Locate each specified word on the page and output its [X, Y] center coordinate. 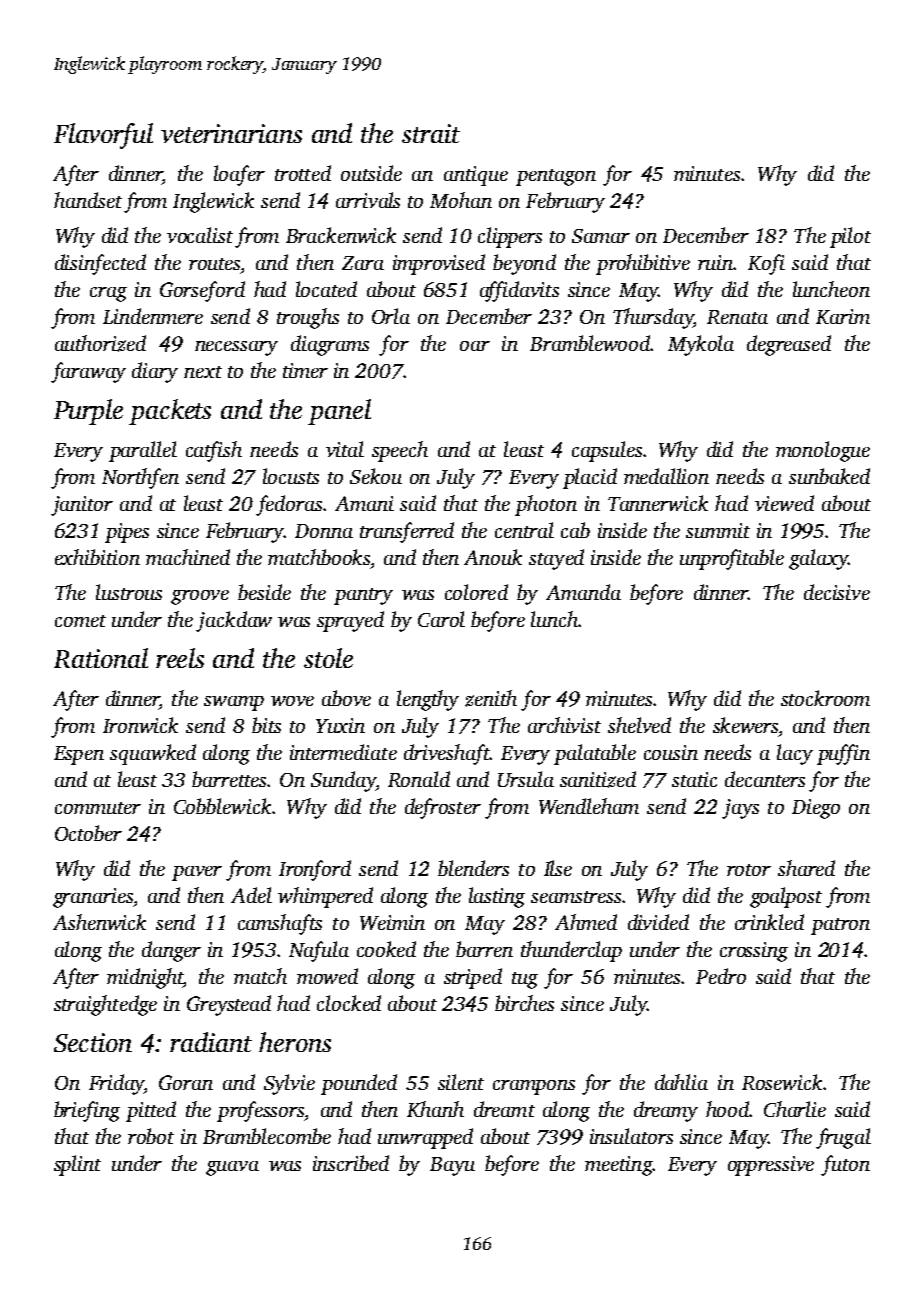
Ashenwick [99, 922]
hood [727, 1109]
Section [93, 1042]
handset [88, 200]
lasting [497, 897]
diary [155, 372]
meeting [618, 1166]
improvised [439, 264]
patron [840, 926]
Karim [843, 316]
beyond [524, 264]
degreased [789, 345]
